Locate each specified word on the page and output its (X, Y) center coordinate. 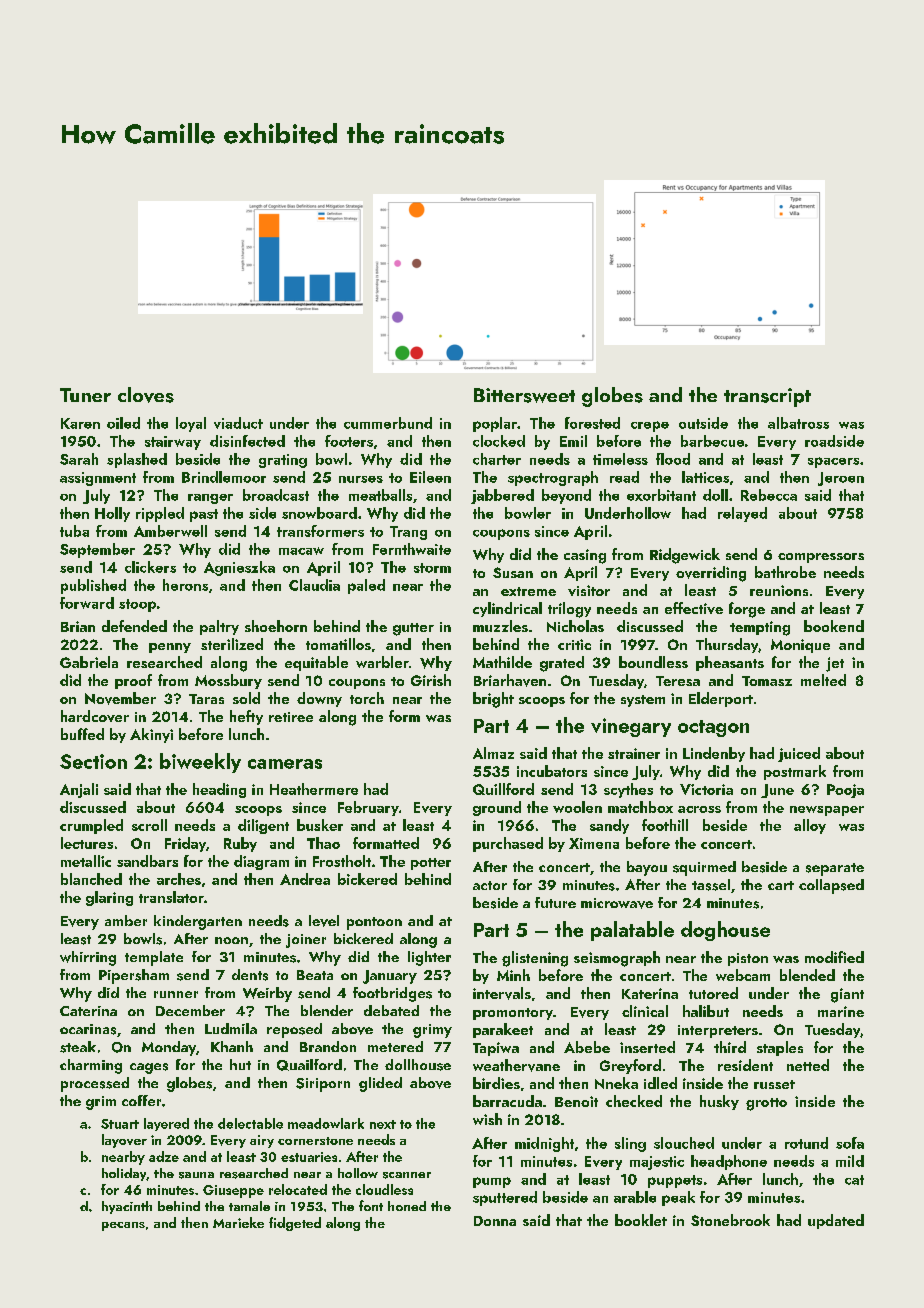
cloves (146, 395)
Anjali (79, 790)
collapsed (831, 886)
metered (395, 1046)
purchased (508, 844)
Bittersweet (524, 395)
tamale (249, 1206)
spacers (833, 462)
